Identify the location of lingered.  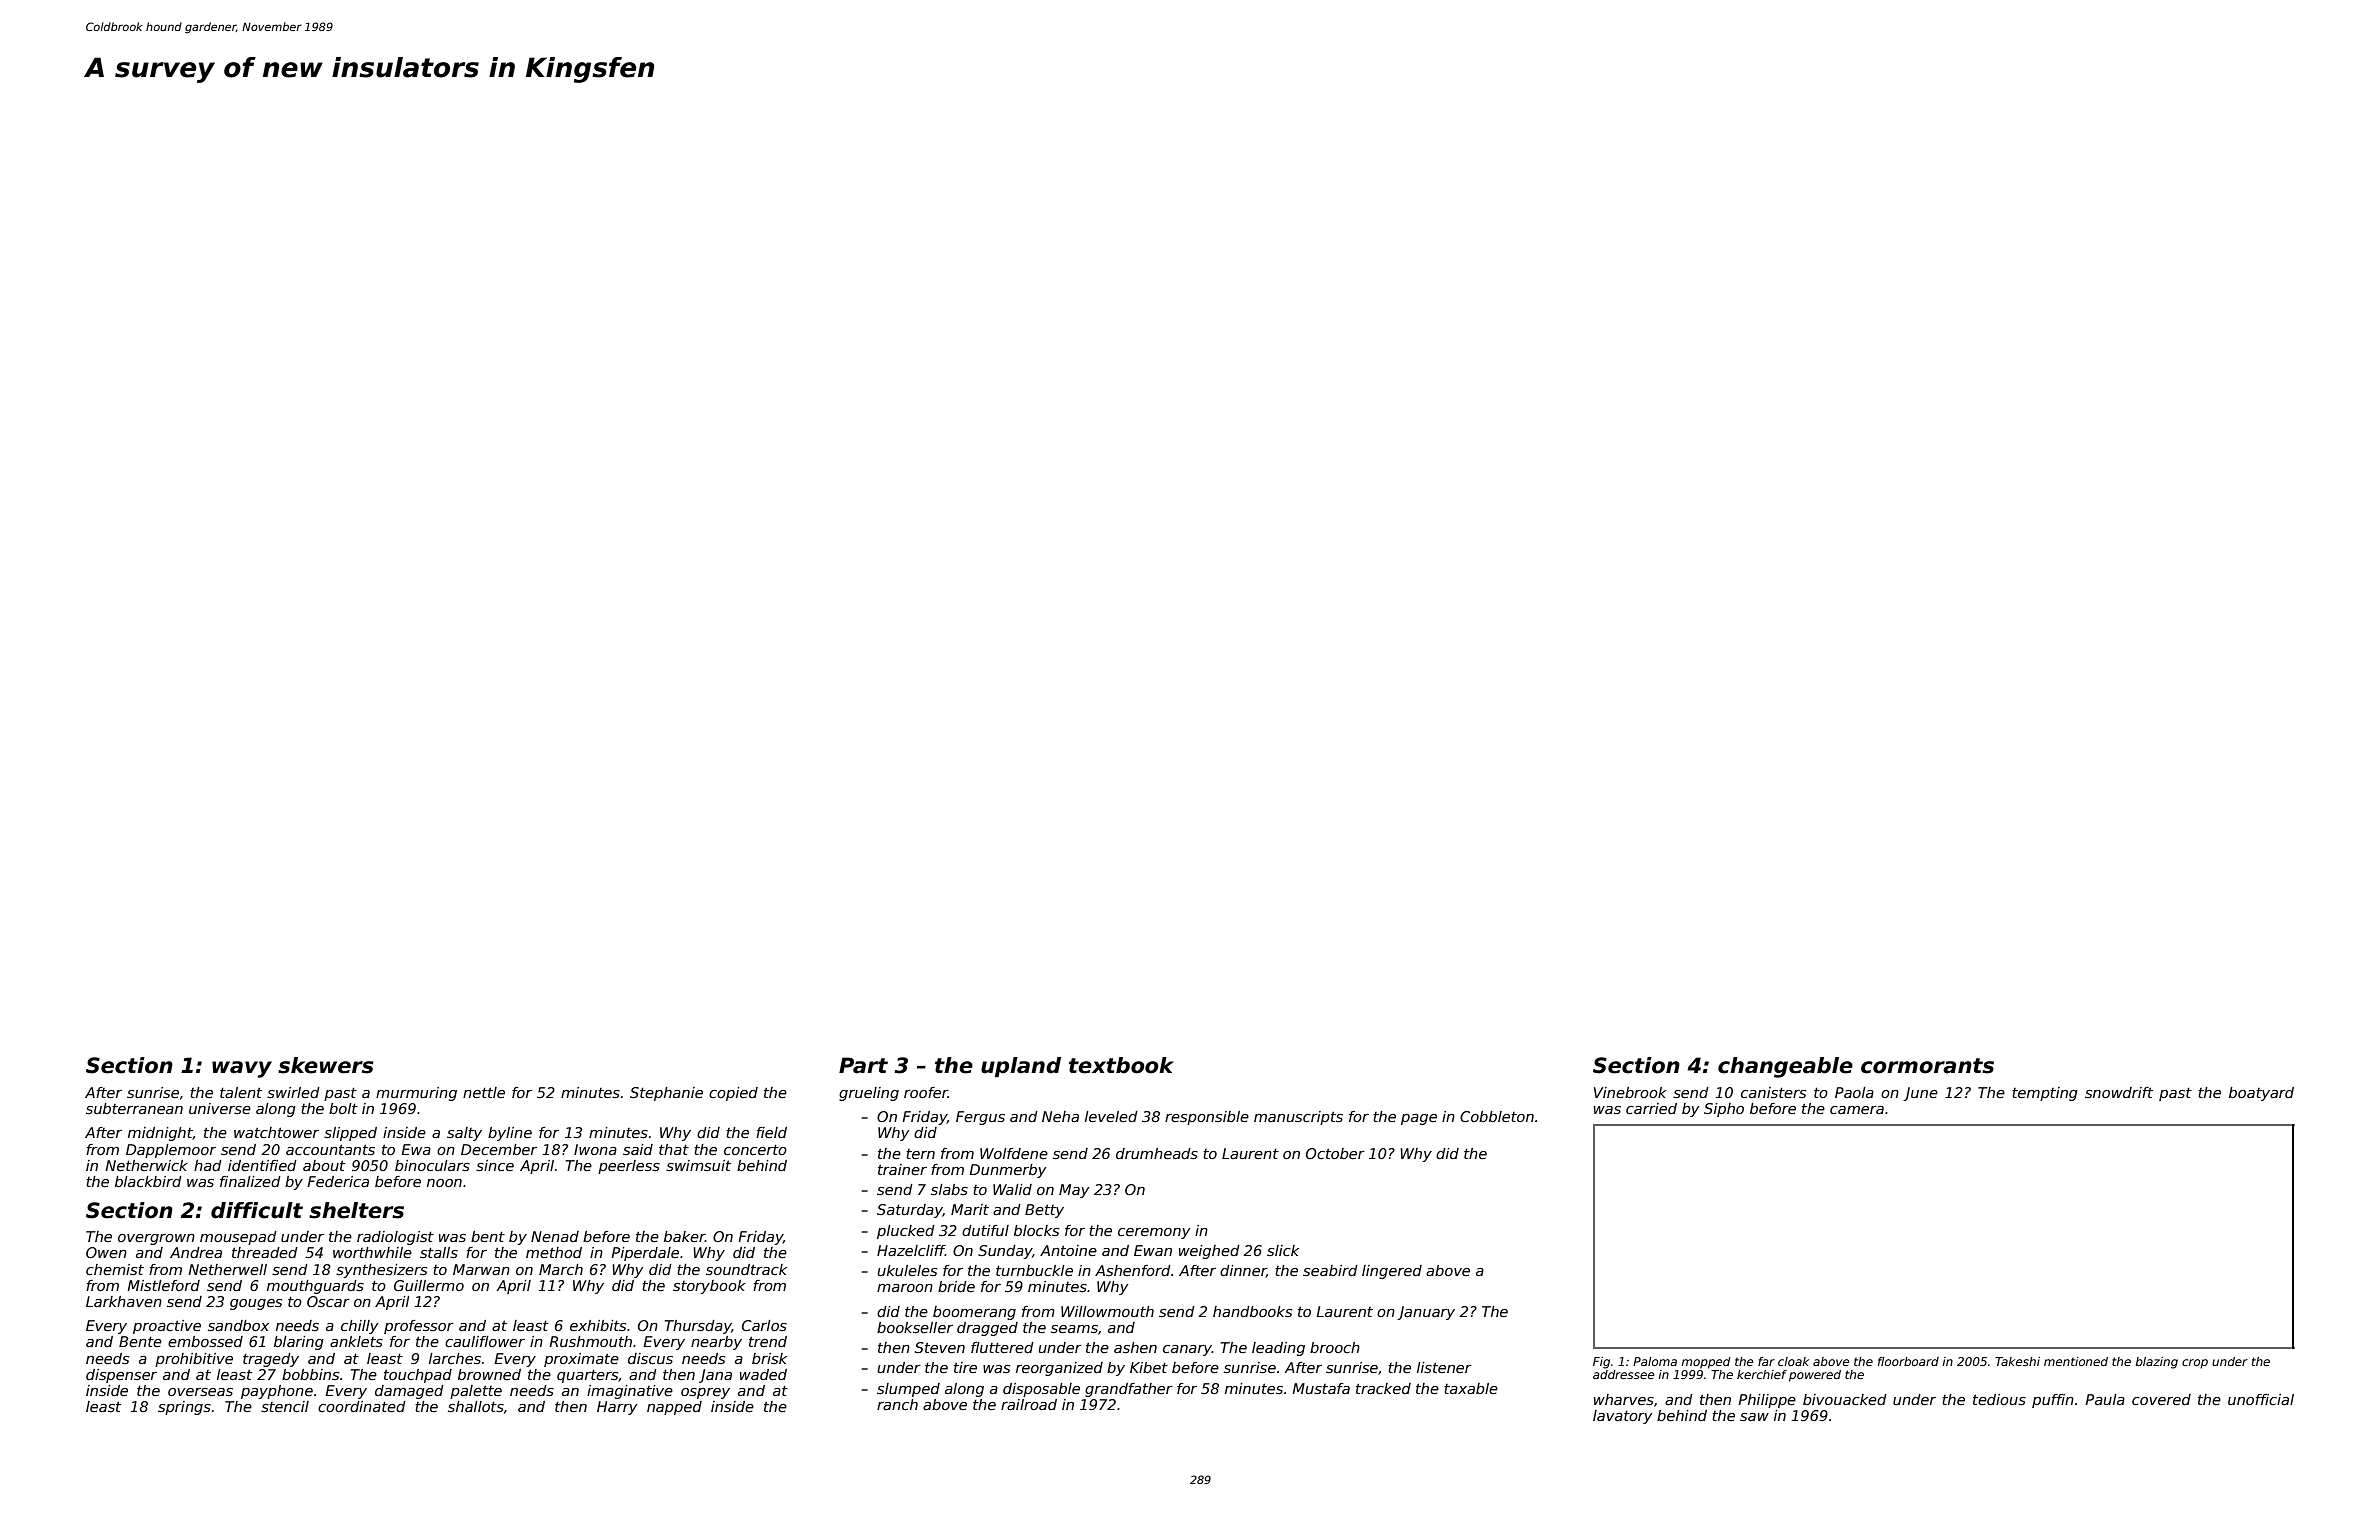
(1392, 1272).
